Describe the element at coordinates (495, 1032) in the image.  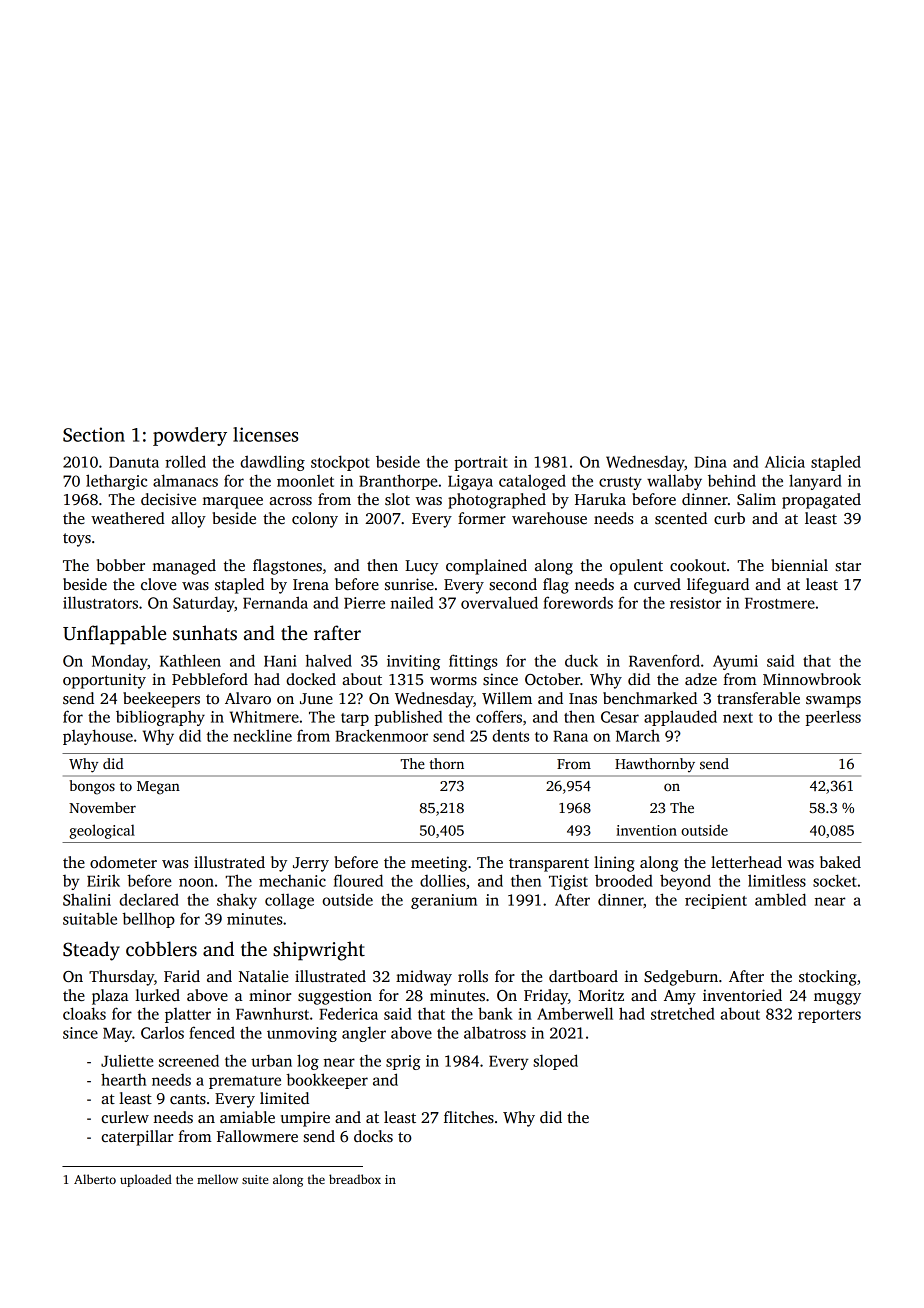
I see `albatross` at that location.
